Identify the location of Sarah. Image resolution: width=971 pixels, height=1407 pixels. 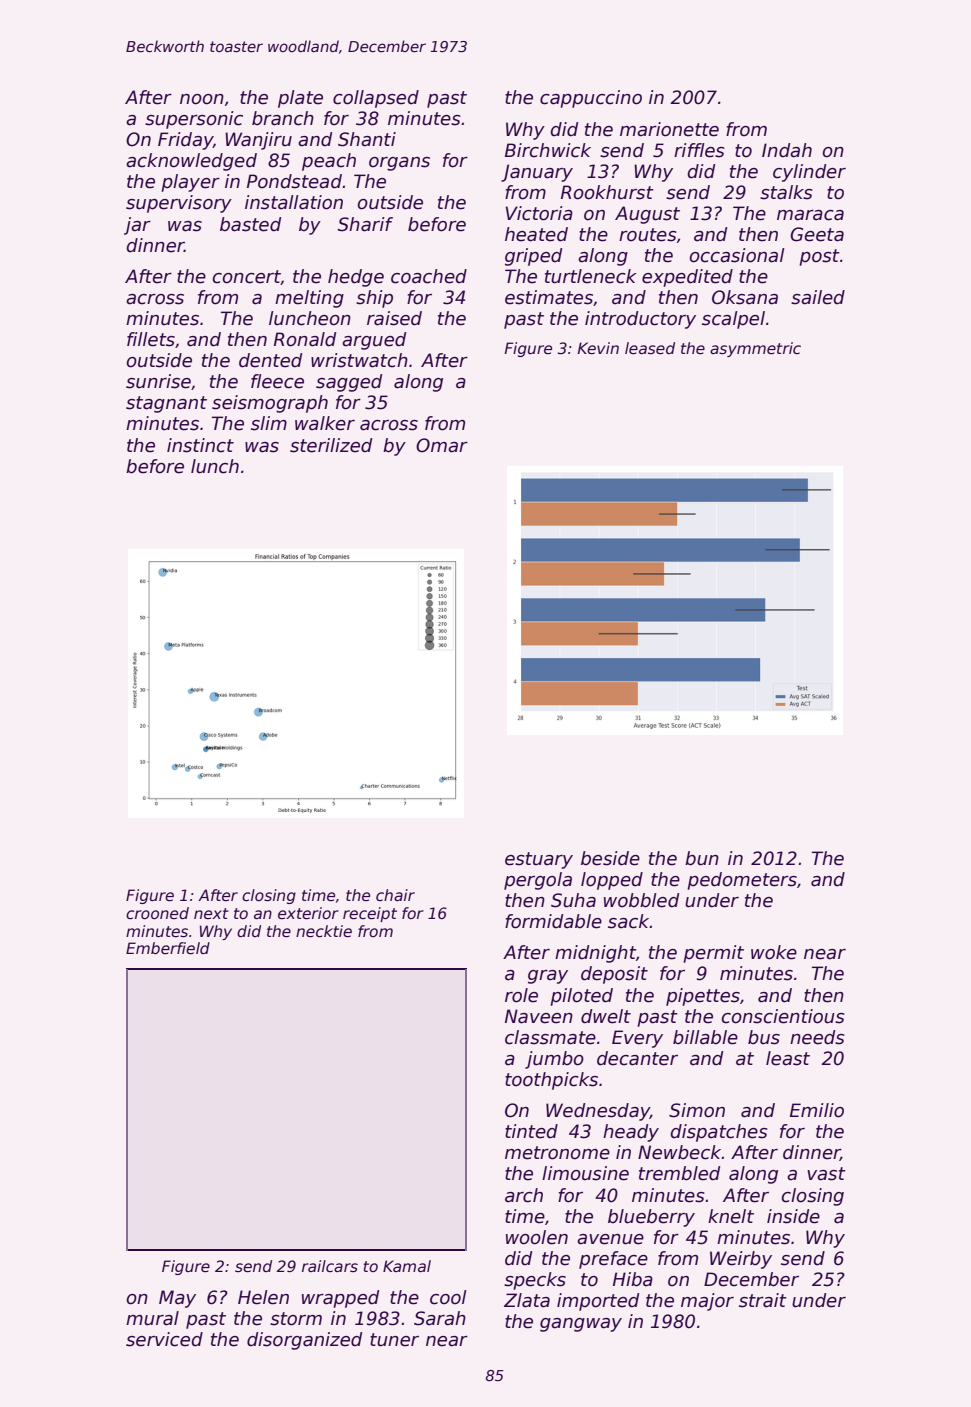
(440, 1318).
